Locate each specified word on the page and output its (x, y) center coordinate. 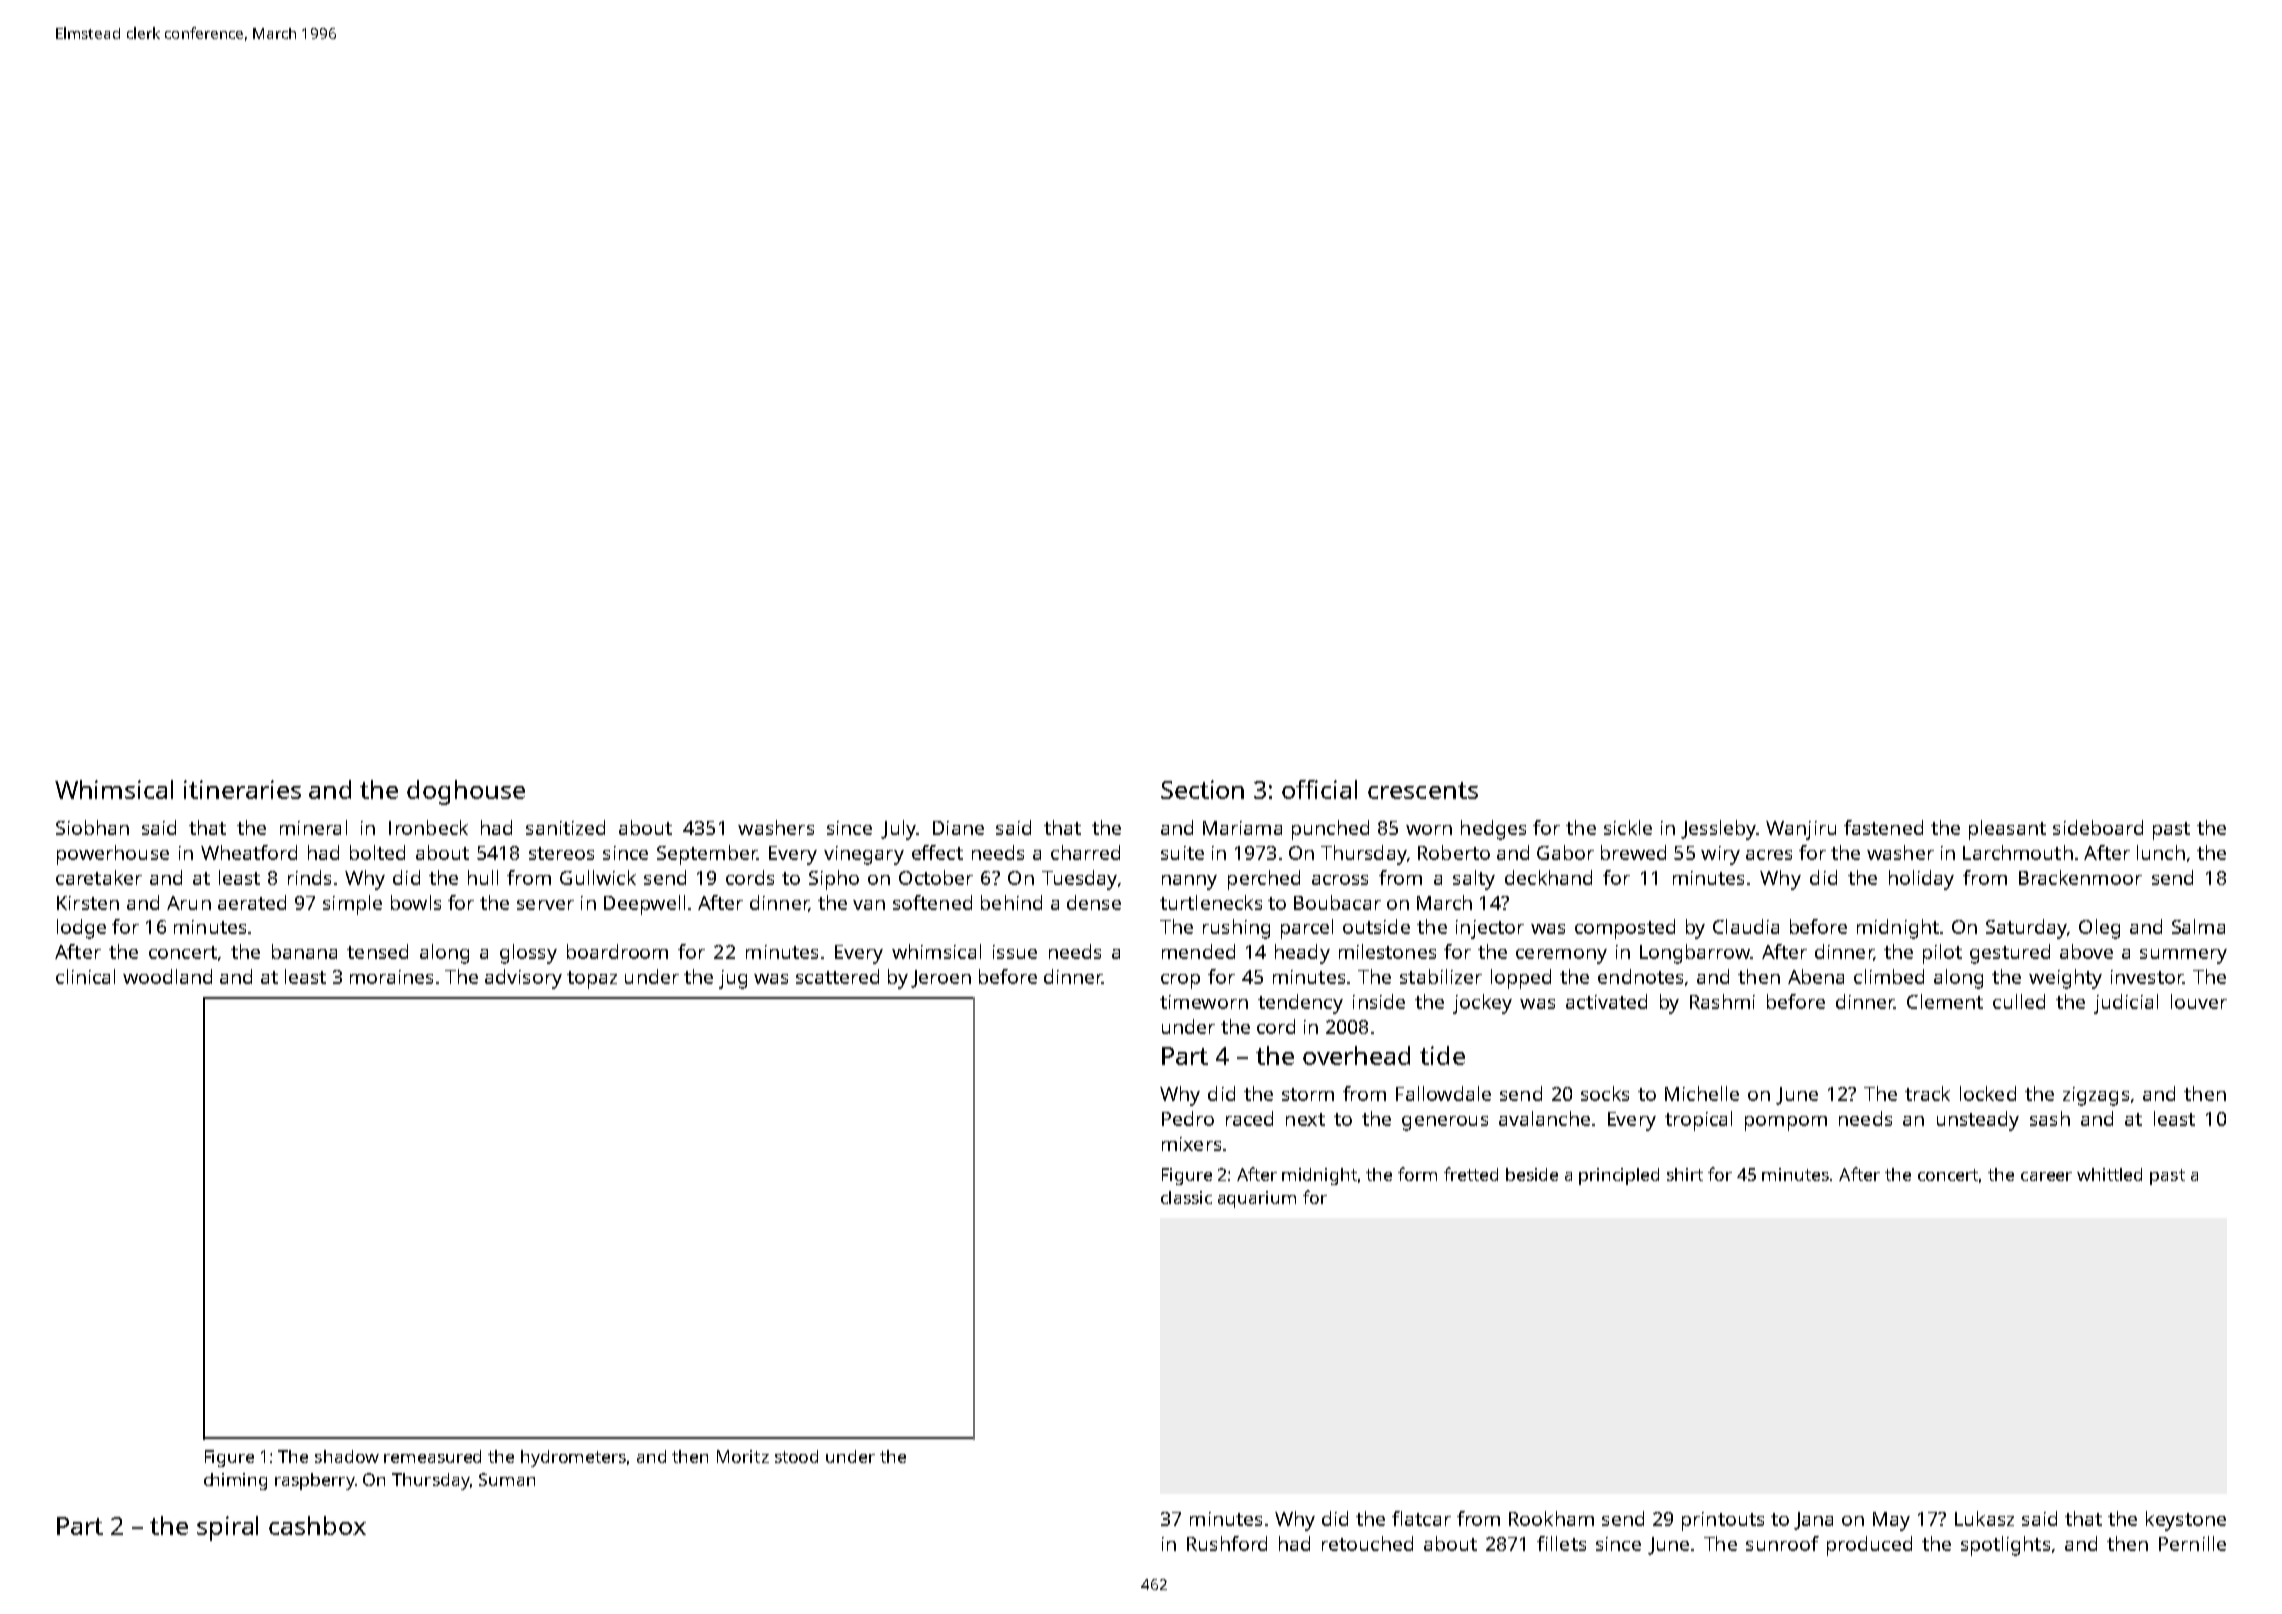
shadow (347, 1456)
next (1305, 1119)
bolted (377, 852)
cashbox (317, 1525)
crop (1180, 981)
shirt (1685, 1174)
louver (2199, 1001)
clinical (85, 976)
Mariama (1242, 828)
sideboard (2098, 827)
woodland (167, 976)
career (2046, 1176)
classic (1186, 1197)
